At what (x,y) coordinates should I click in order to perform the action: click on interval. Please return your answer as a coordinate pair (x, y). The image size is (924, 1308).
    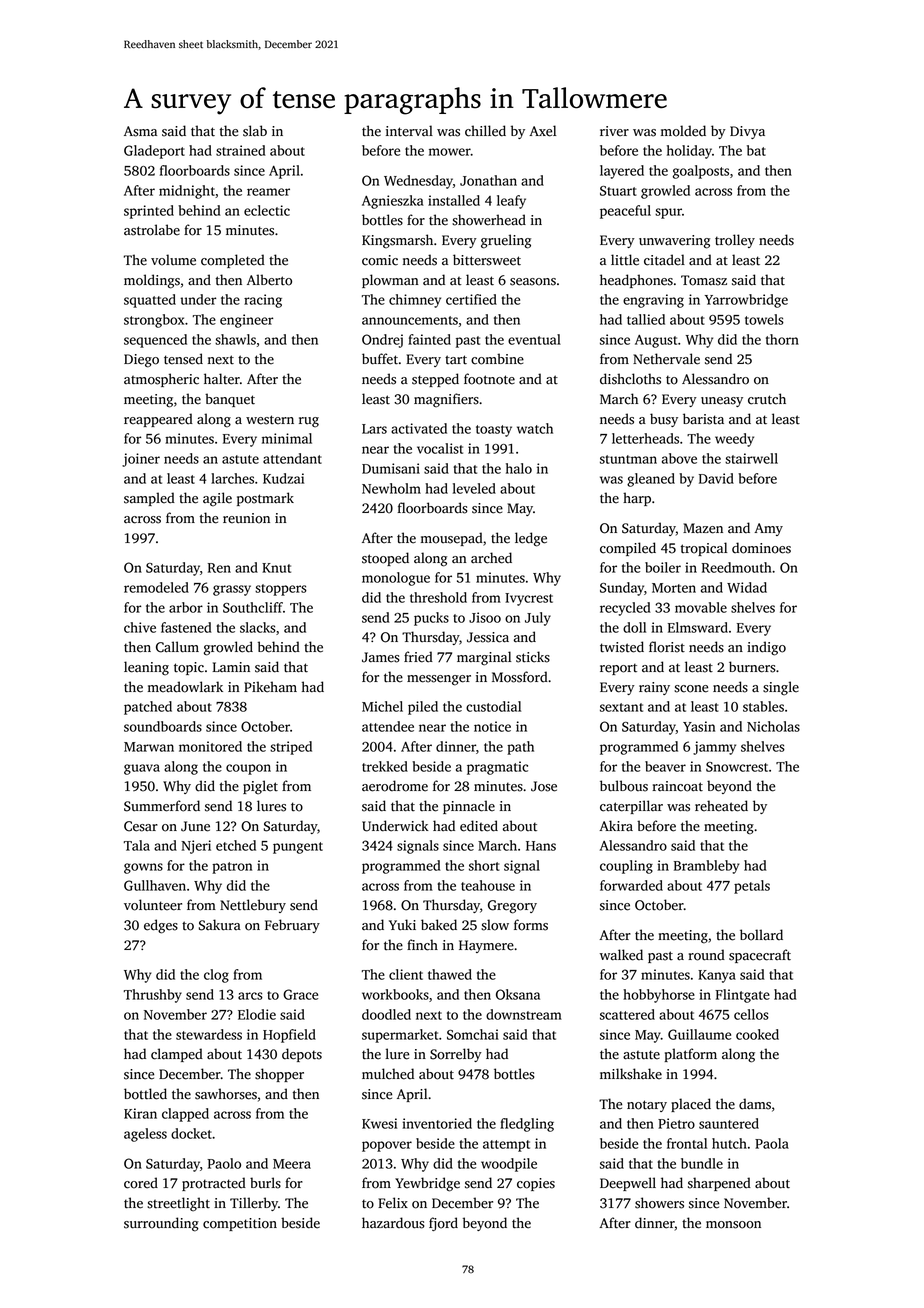
    Looking at the image, I should click on (409, 131).
